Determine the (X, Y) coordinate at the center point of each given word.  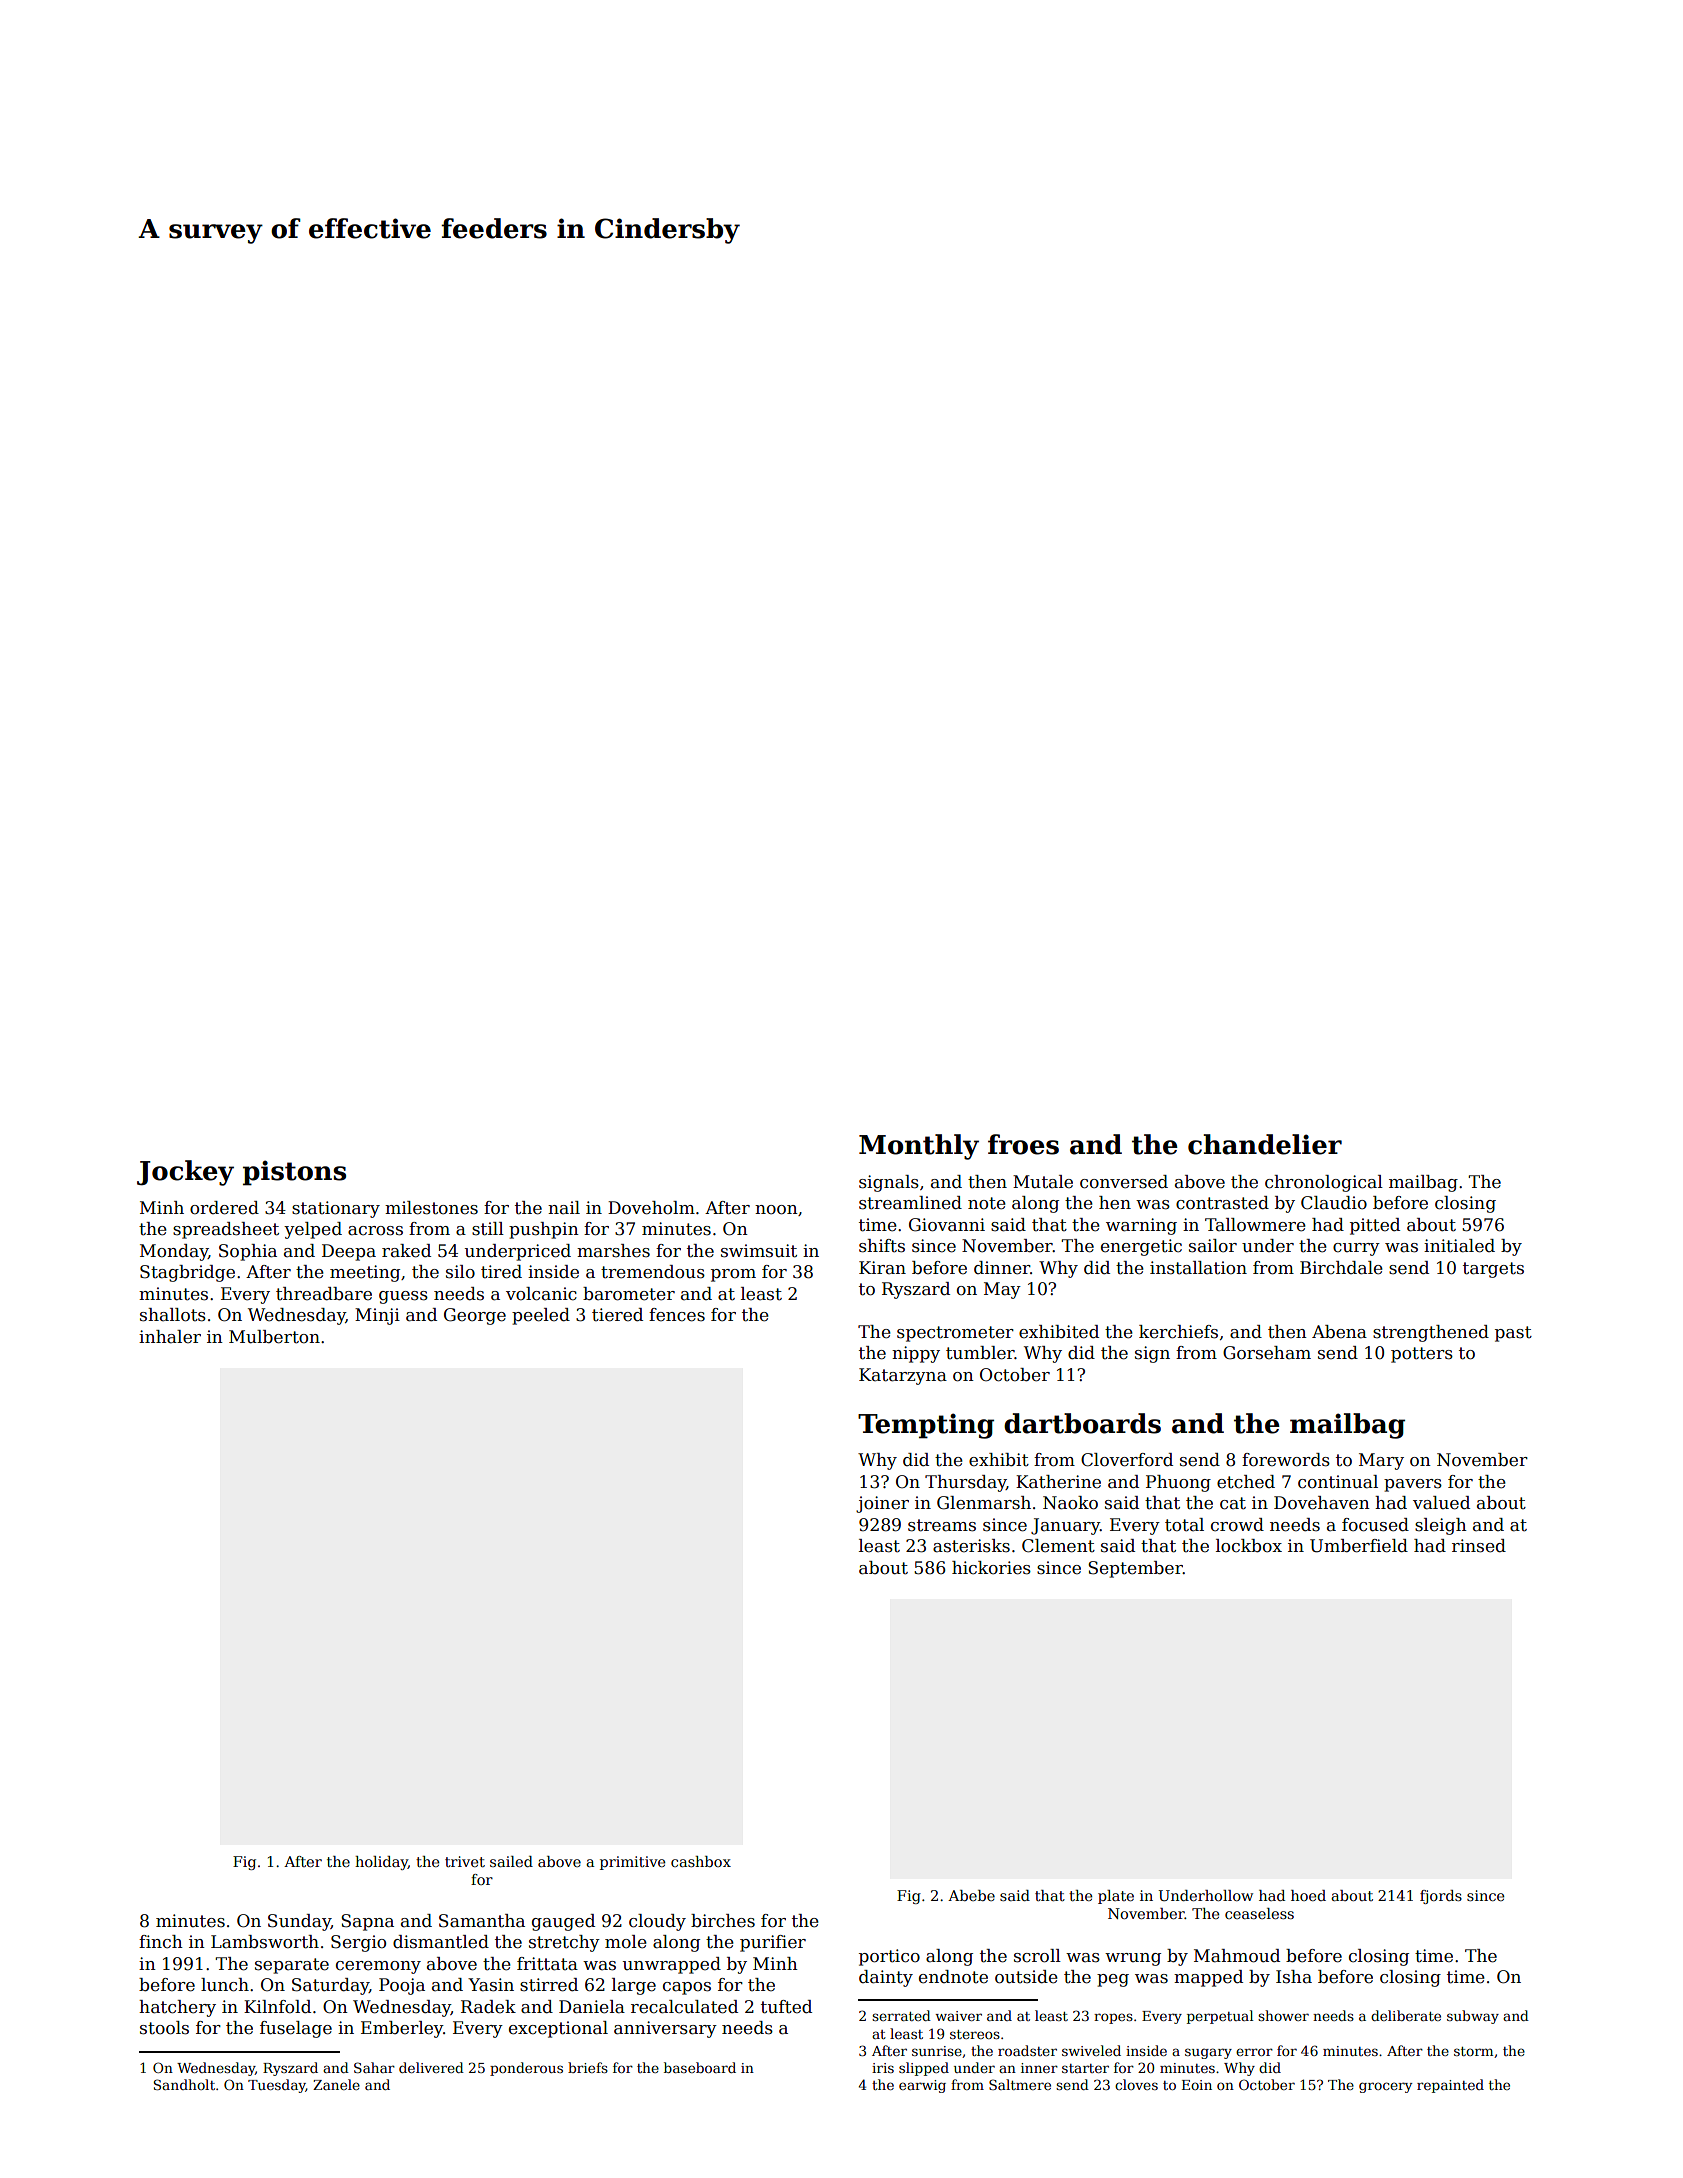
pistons (294, 1173)
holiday (381, 1863)
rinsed (1479, 1546)
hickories (991, 1568)
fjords (1441, 1897)
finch (161, 1942)
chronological (1324, 1183)
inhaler (170, 1337)
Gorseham (1267, 1353)
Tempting (926, 1426)
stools (164, 2028)
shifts (882, 1246)
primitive (633, 1863)
